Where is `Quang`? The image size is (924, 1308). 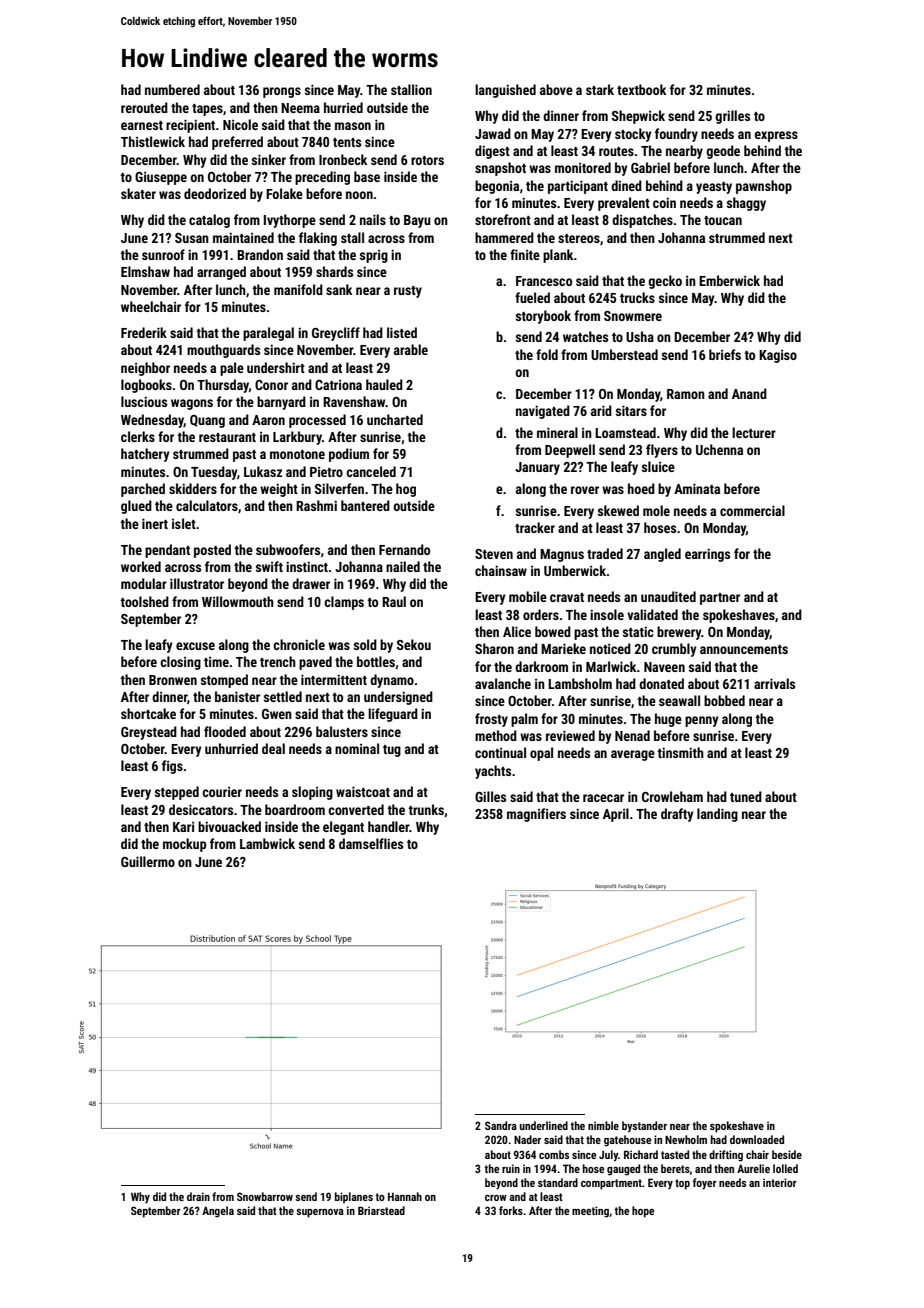 Quang is located at coordinates (207, 421).
